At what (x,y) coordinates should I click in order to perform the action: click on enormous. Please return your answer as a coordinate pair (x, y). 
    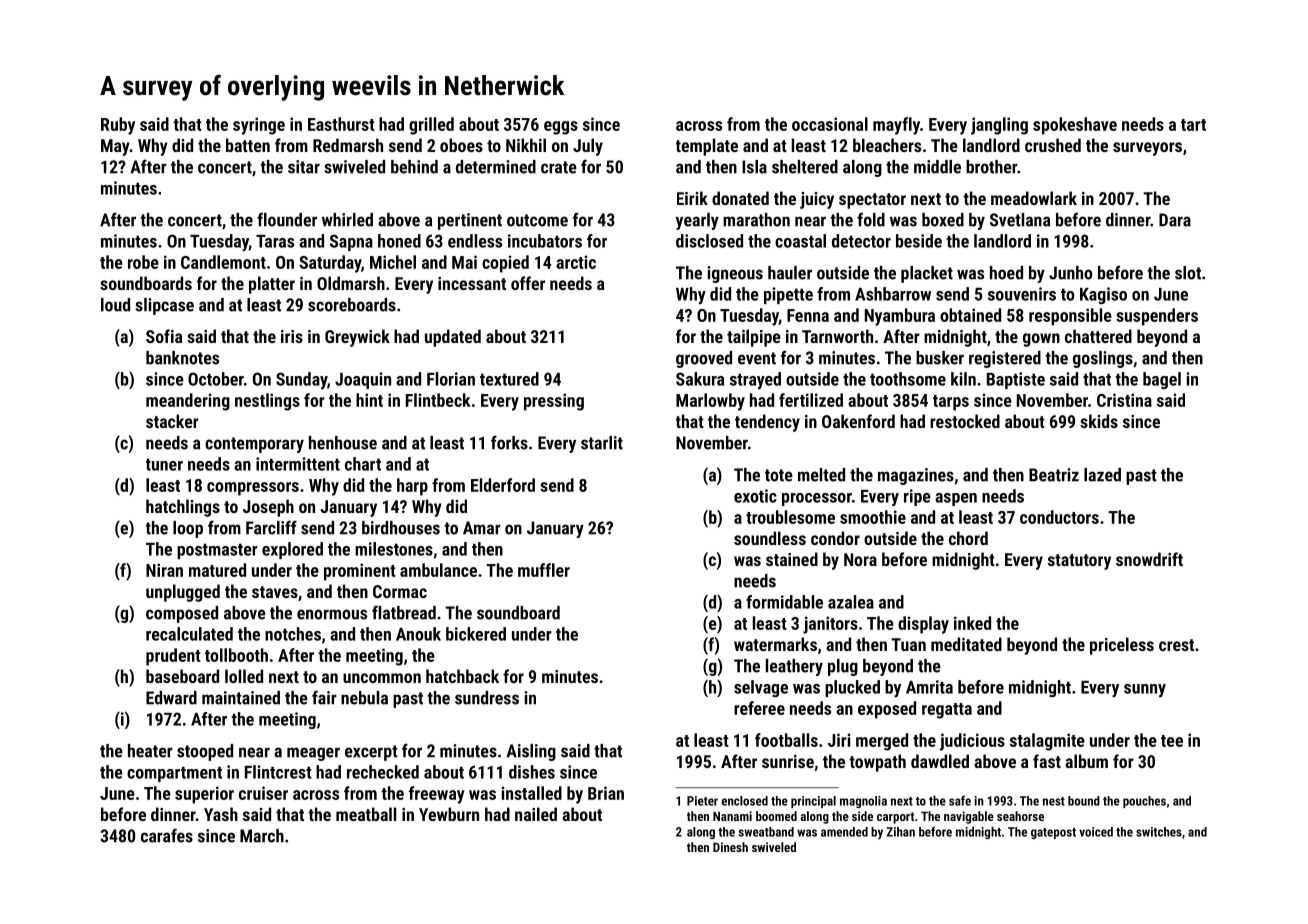
    Looking at the image, I should click on (332, 614).
